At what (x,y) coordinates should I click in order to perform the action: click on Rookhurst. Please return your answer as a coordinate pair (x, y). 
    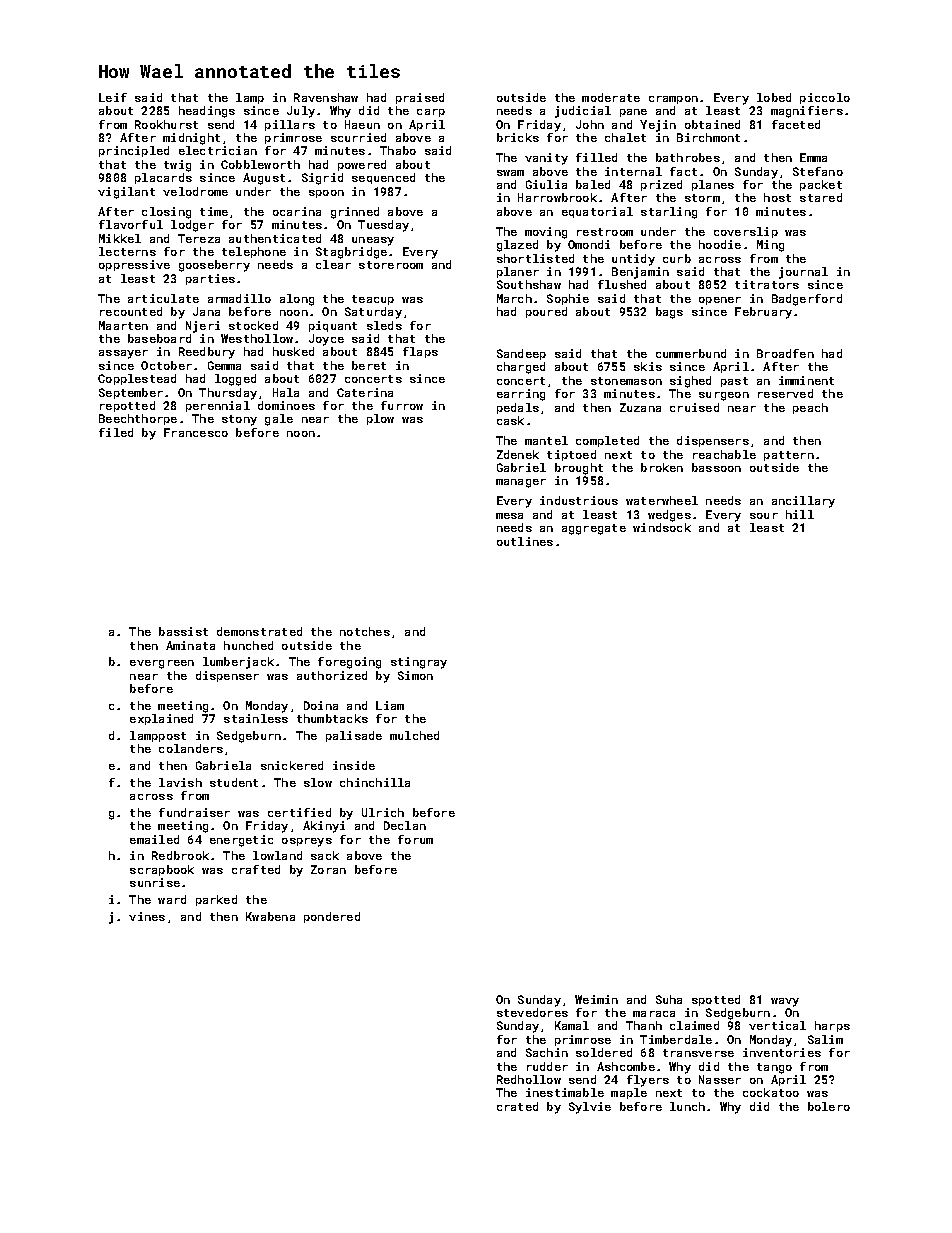
    Looking at the image, I should click on (166, 124).
